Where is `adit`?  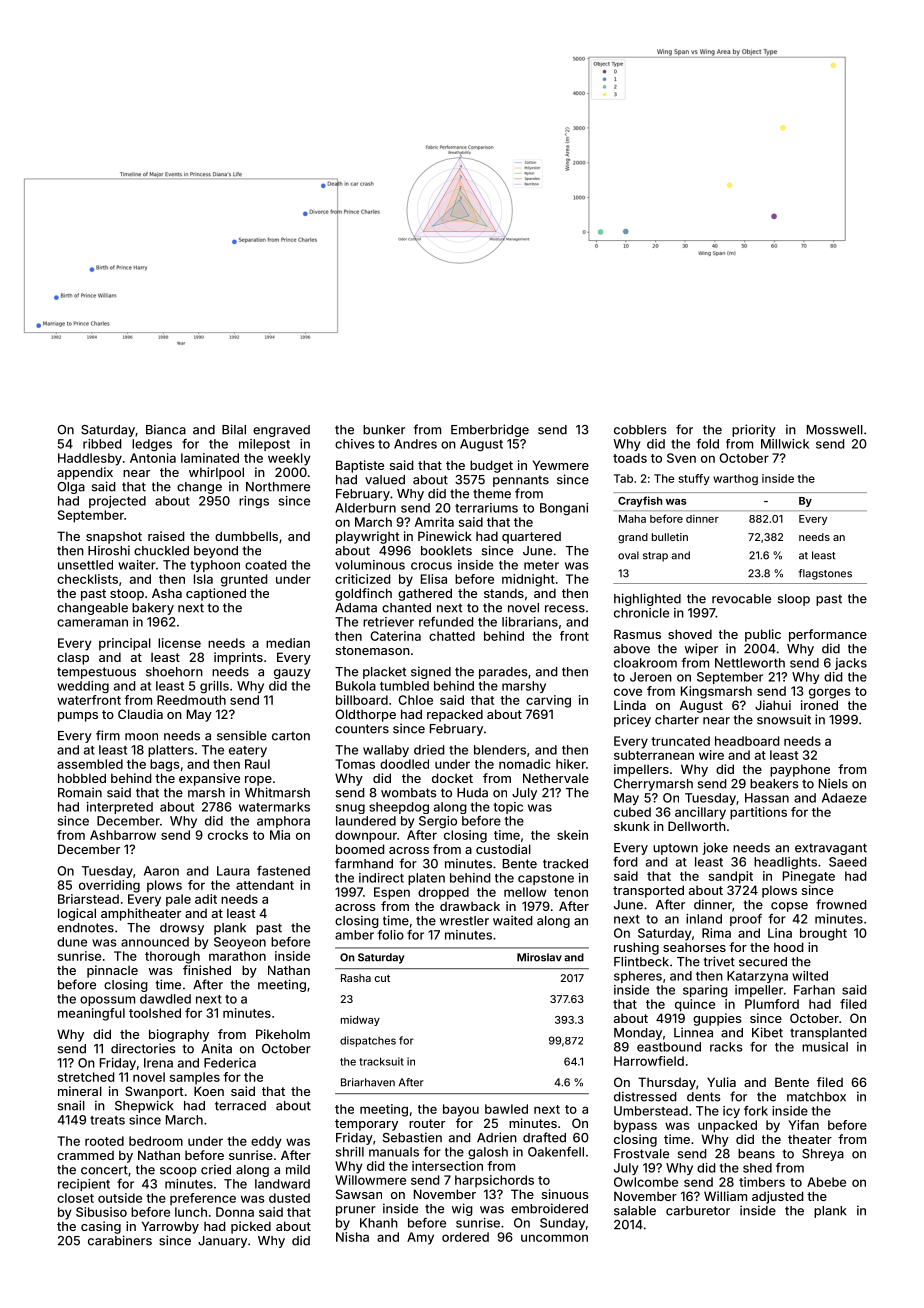
adit is located at coordinates (206, 899).
